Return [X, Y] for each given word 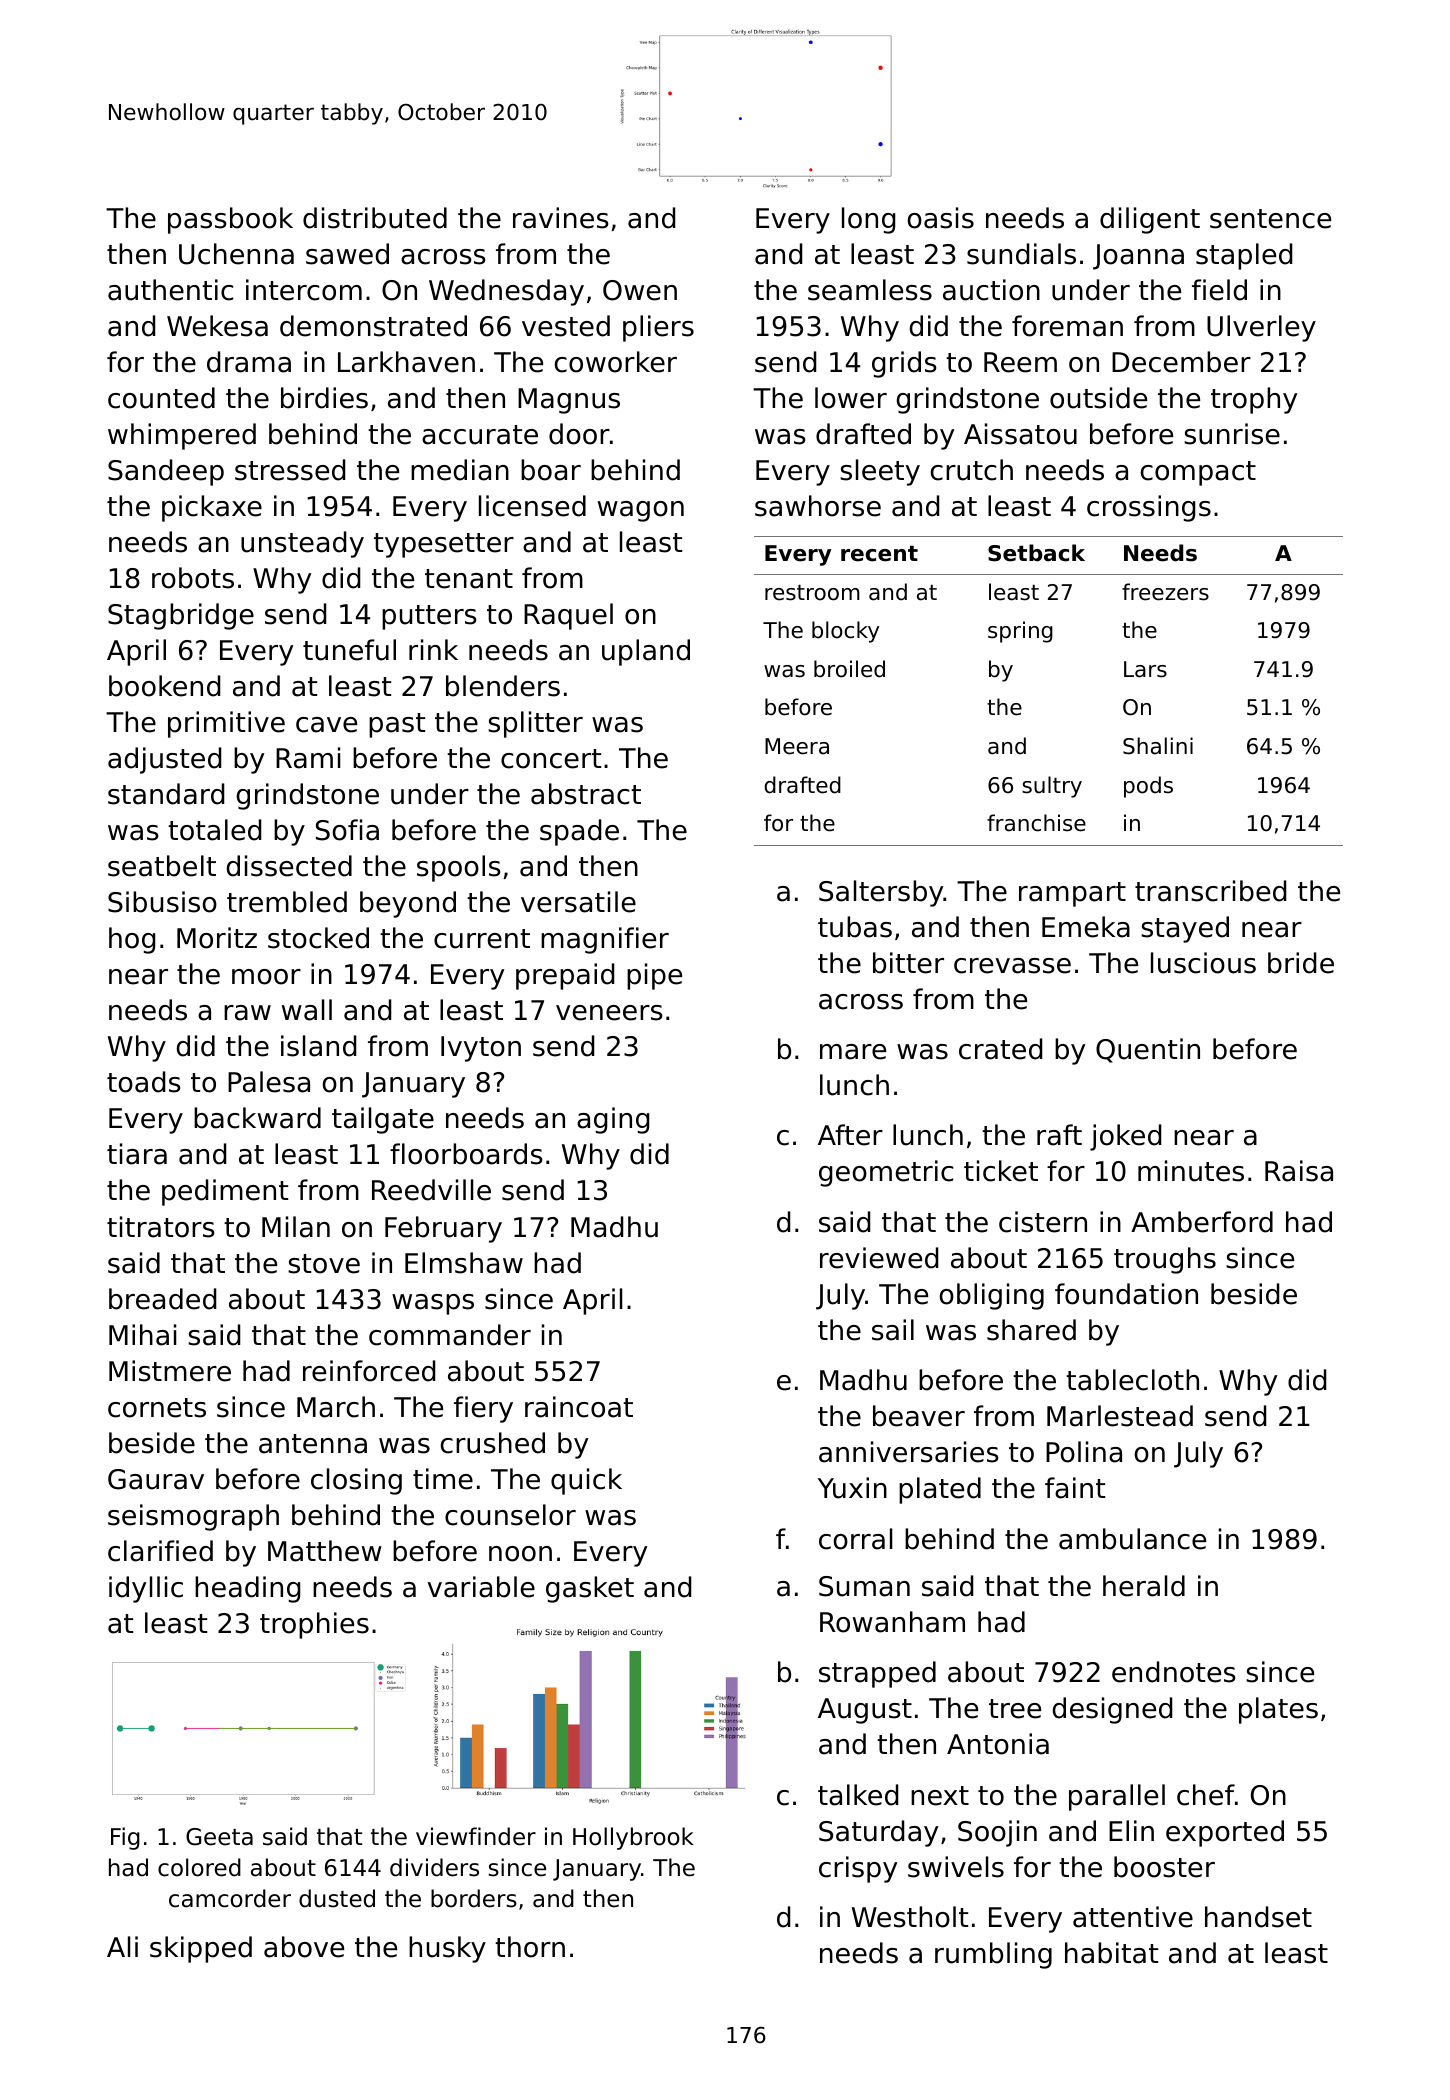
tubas [855, 927]
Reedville [431, 1190]
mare [853, 1052]
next [940, 1796]
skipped [201, 1949]
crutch [972, 470]
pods [1148, 787]
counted [161, 398]
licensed [532, 506]
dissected [289, 866]
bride [1301, 963]
